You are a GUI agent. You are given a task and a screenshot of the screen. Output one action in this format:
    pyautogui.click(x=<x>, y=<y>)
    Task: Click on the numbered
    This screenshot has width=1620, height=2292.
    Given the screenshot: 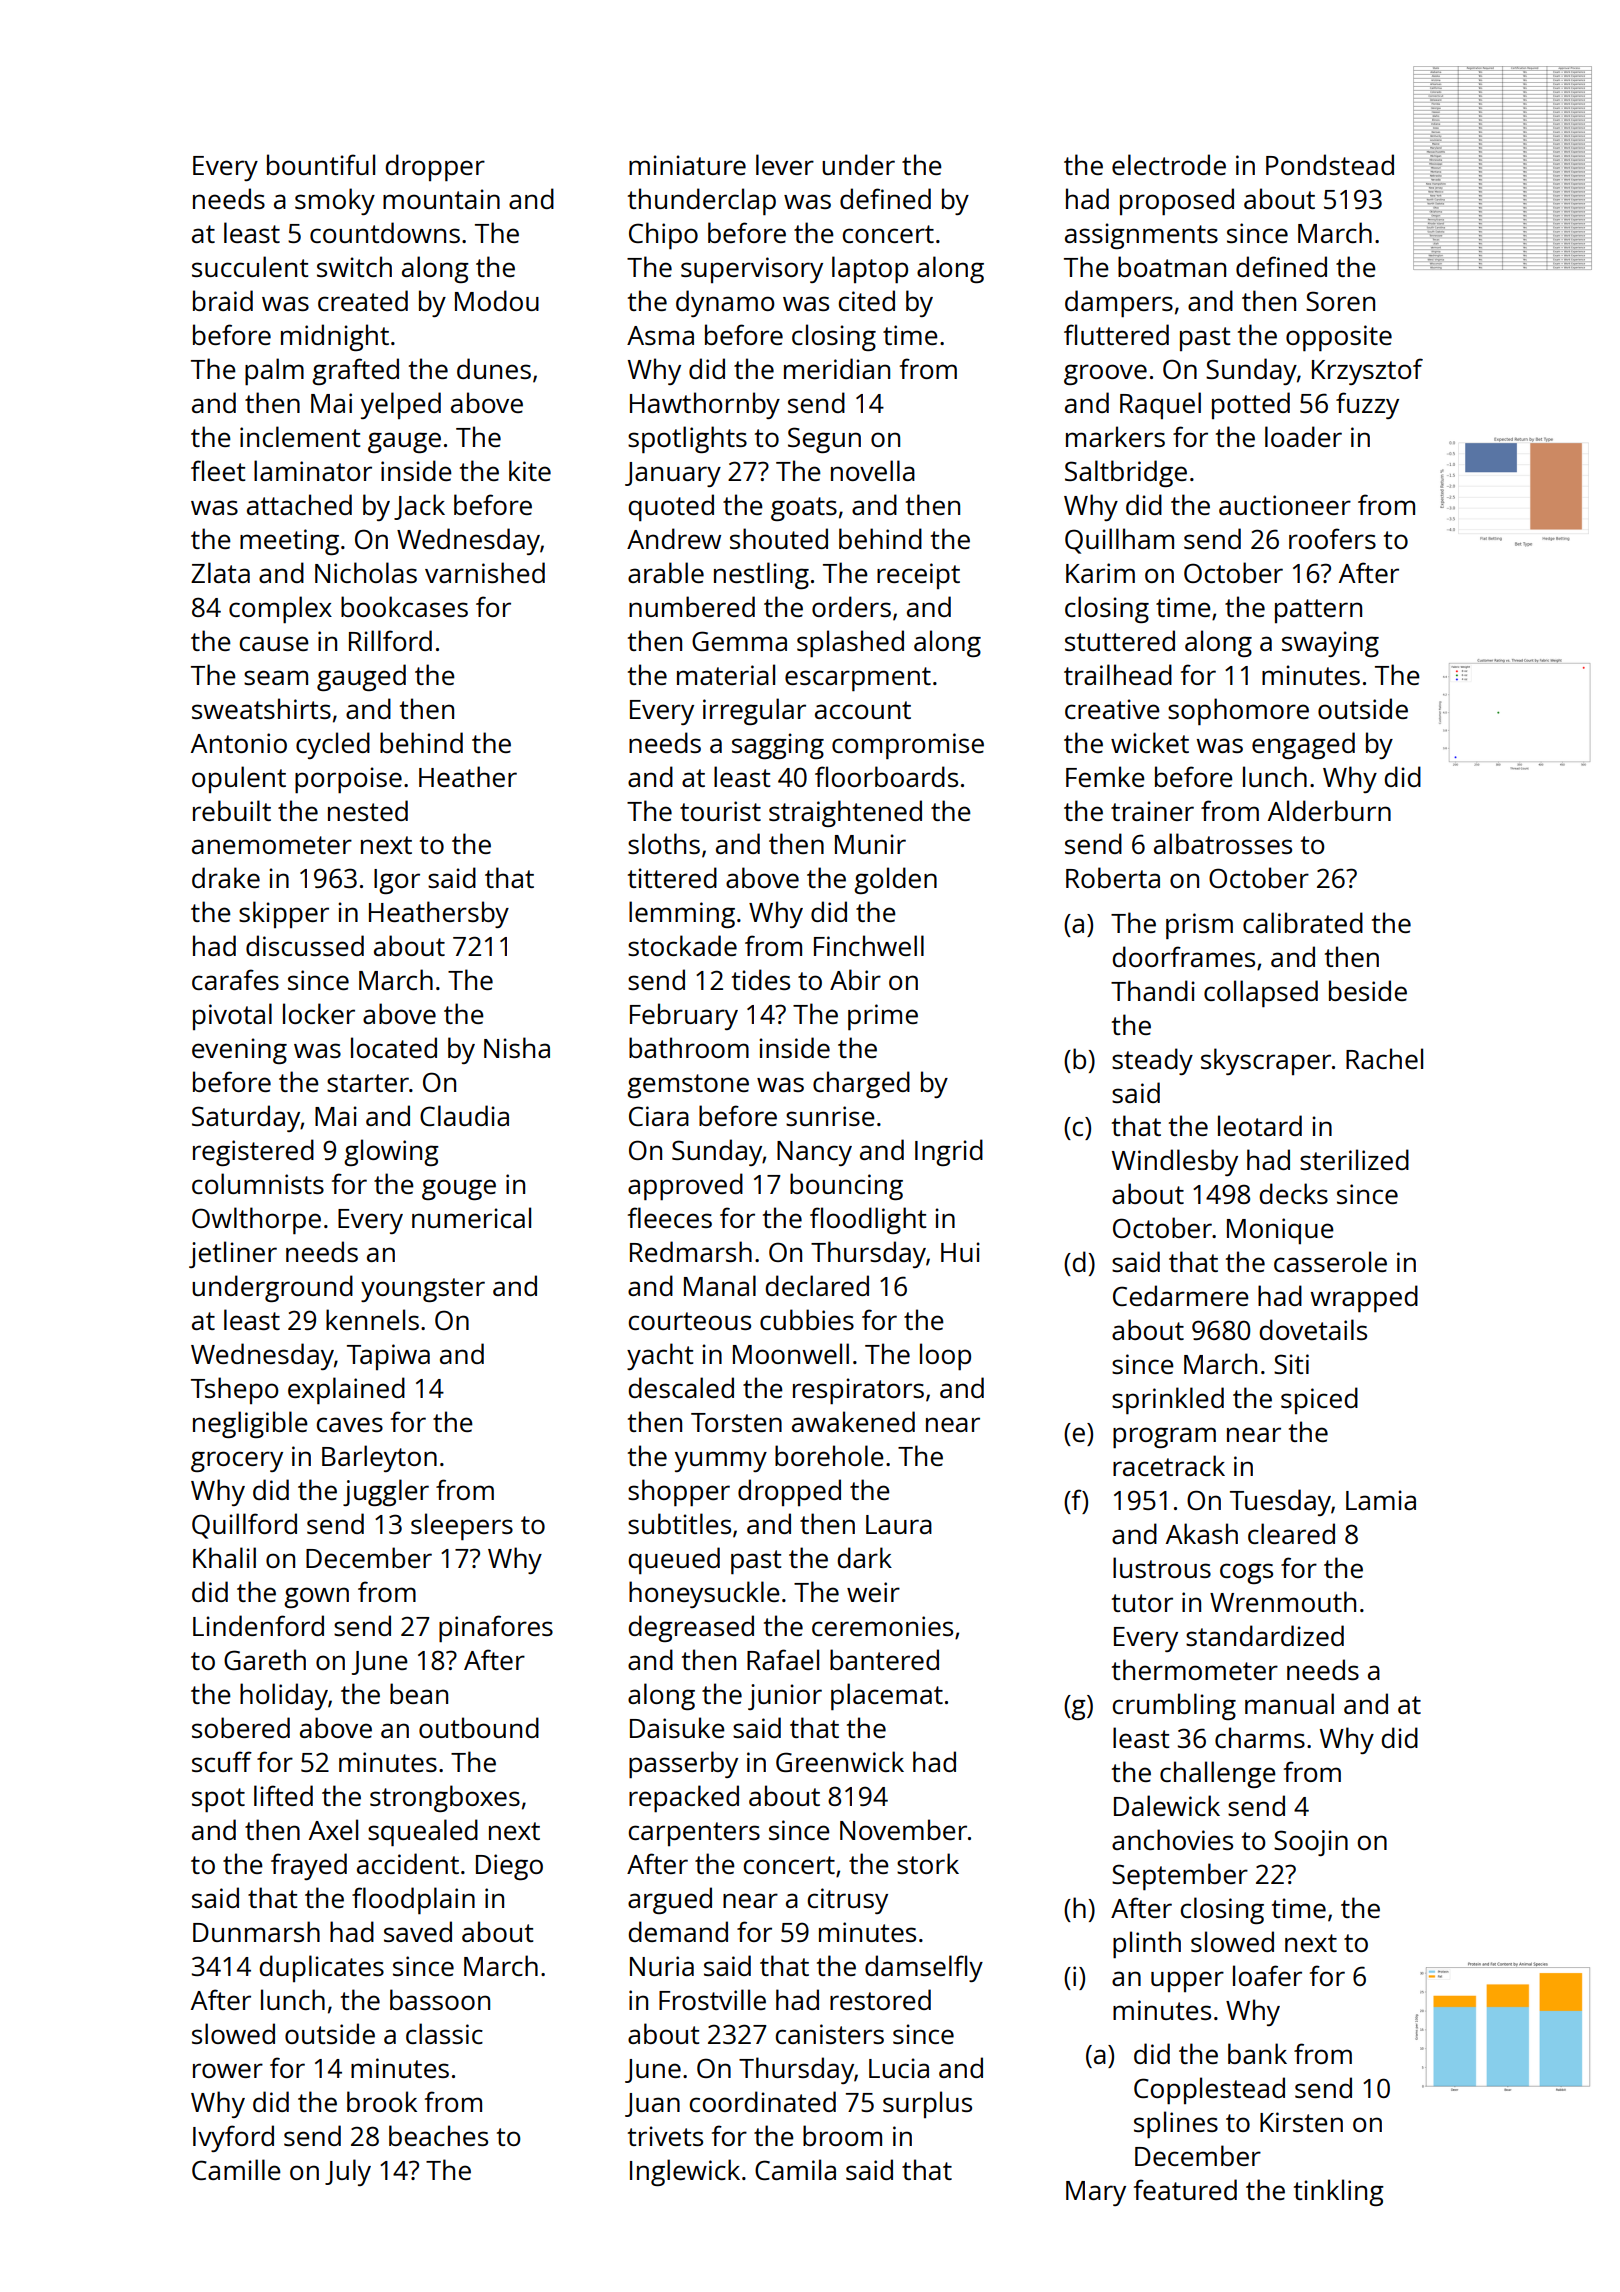 What is the action you would take?
    pyautogui.click(x=692, y=606)
